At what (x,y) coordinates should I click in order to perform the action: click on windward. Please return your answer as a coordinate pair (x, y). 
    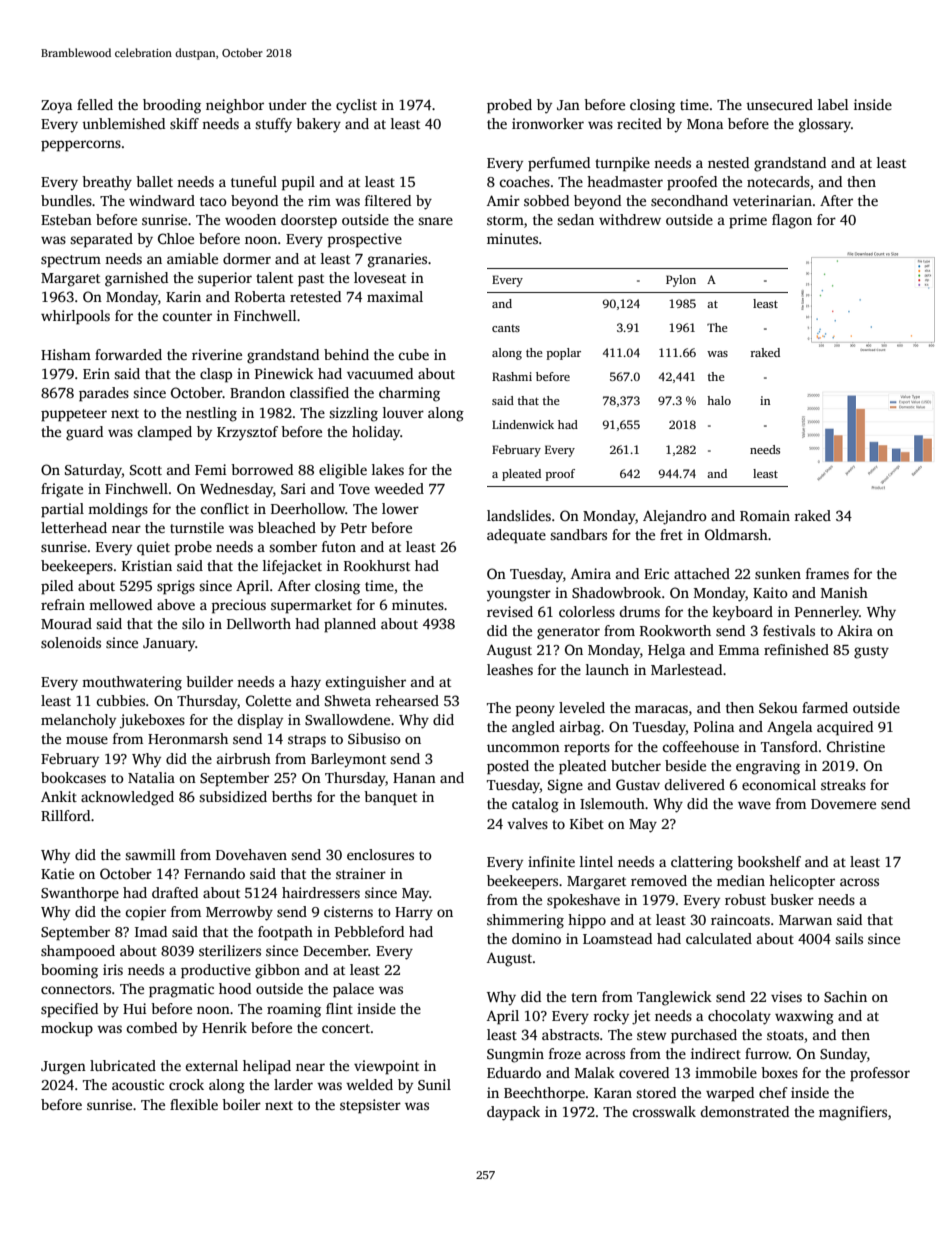
    Looking at the image, I should click on (162, 200).
